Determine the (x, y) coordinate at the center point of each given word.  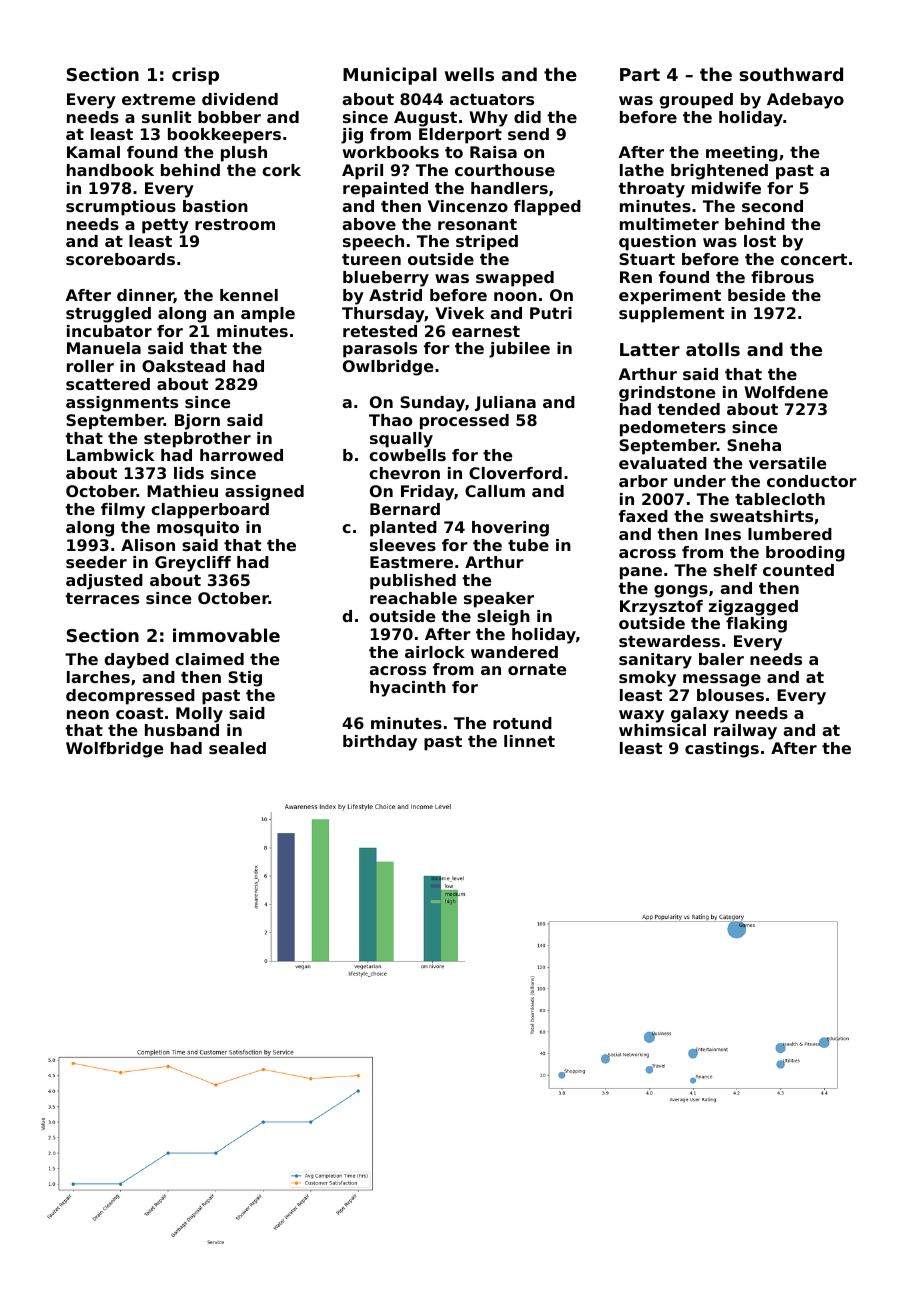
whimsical (662, 730)
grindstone (667, 394)
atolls (713, 349)
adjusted (104, 582)
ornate (537, 669)
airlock (435, 652)
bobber (229, 117)
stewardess (669, 641)
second (772, 206)
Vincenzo (468, 206)
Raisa (493, 152)
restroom (235, 224)
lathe (642, 170)
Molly (199, 715)
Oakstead (183, 366)
